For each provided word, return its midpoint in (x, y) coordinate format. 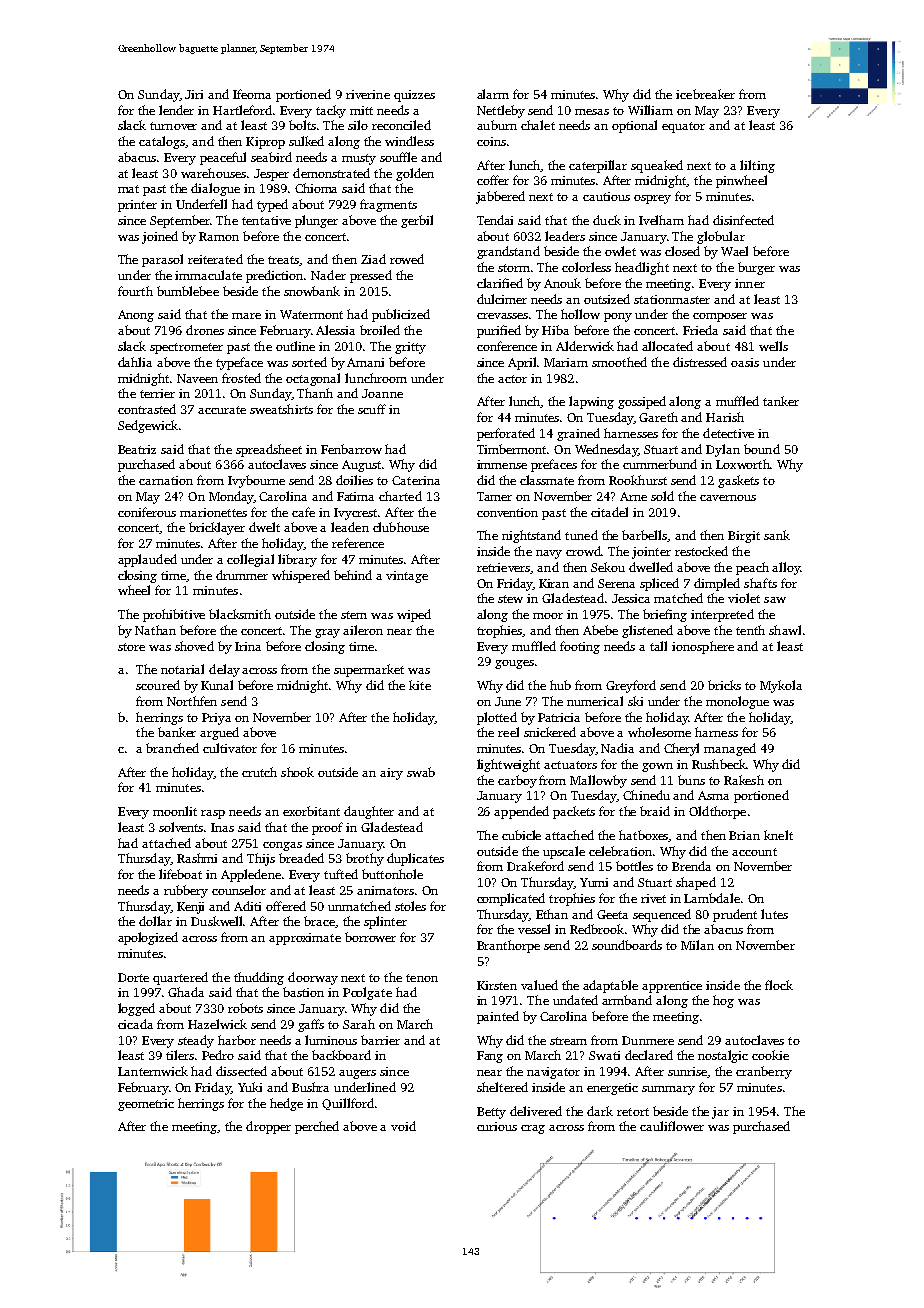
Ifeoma (252, 94)
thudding (259, 978)
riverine (368, 94)
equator (683, 127)
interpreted (722, 615)
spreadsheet (269, 450)
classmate (547, 480)
